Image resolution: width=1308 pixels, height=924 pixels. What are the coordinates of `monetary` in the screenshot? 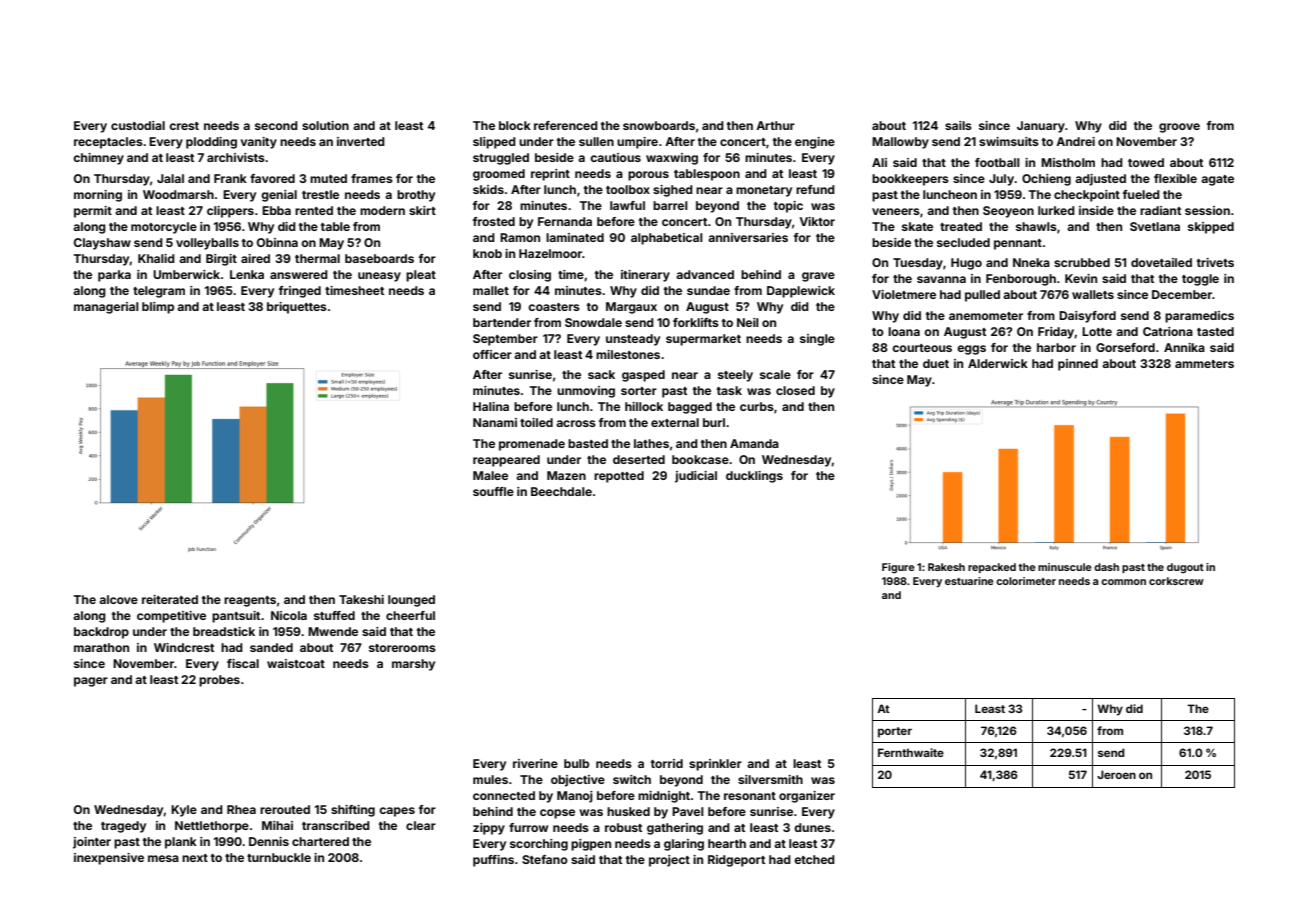 It's located at (764, 191).
